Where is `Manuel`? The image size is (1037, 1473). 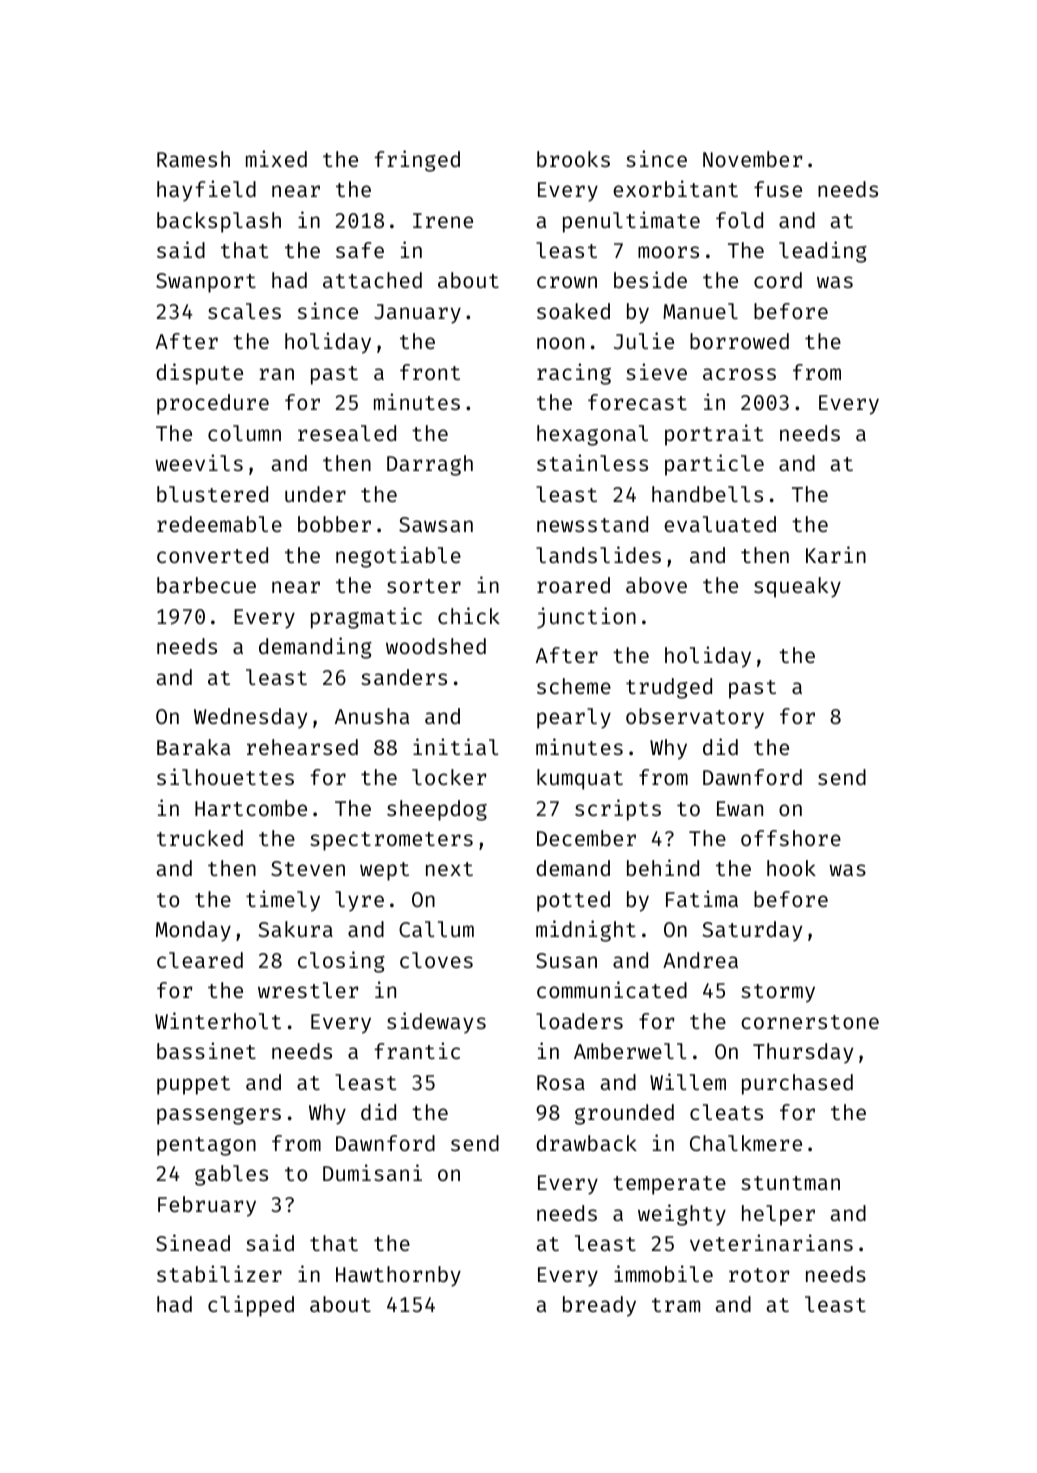
Manuel is located at coordinates (700, 311).
